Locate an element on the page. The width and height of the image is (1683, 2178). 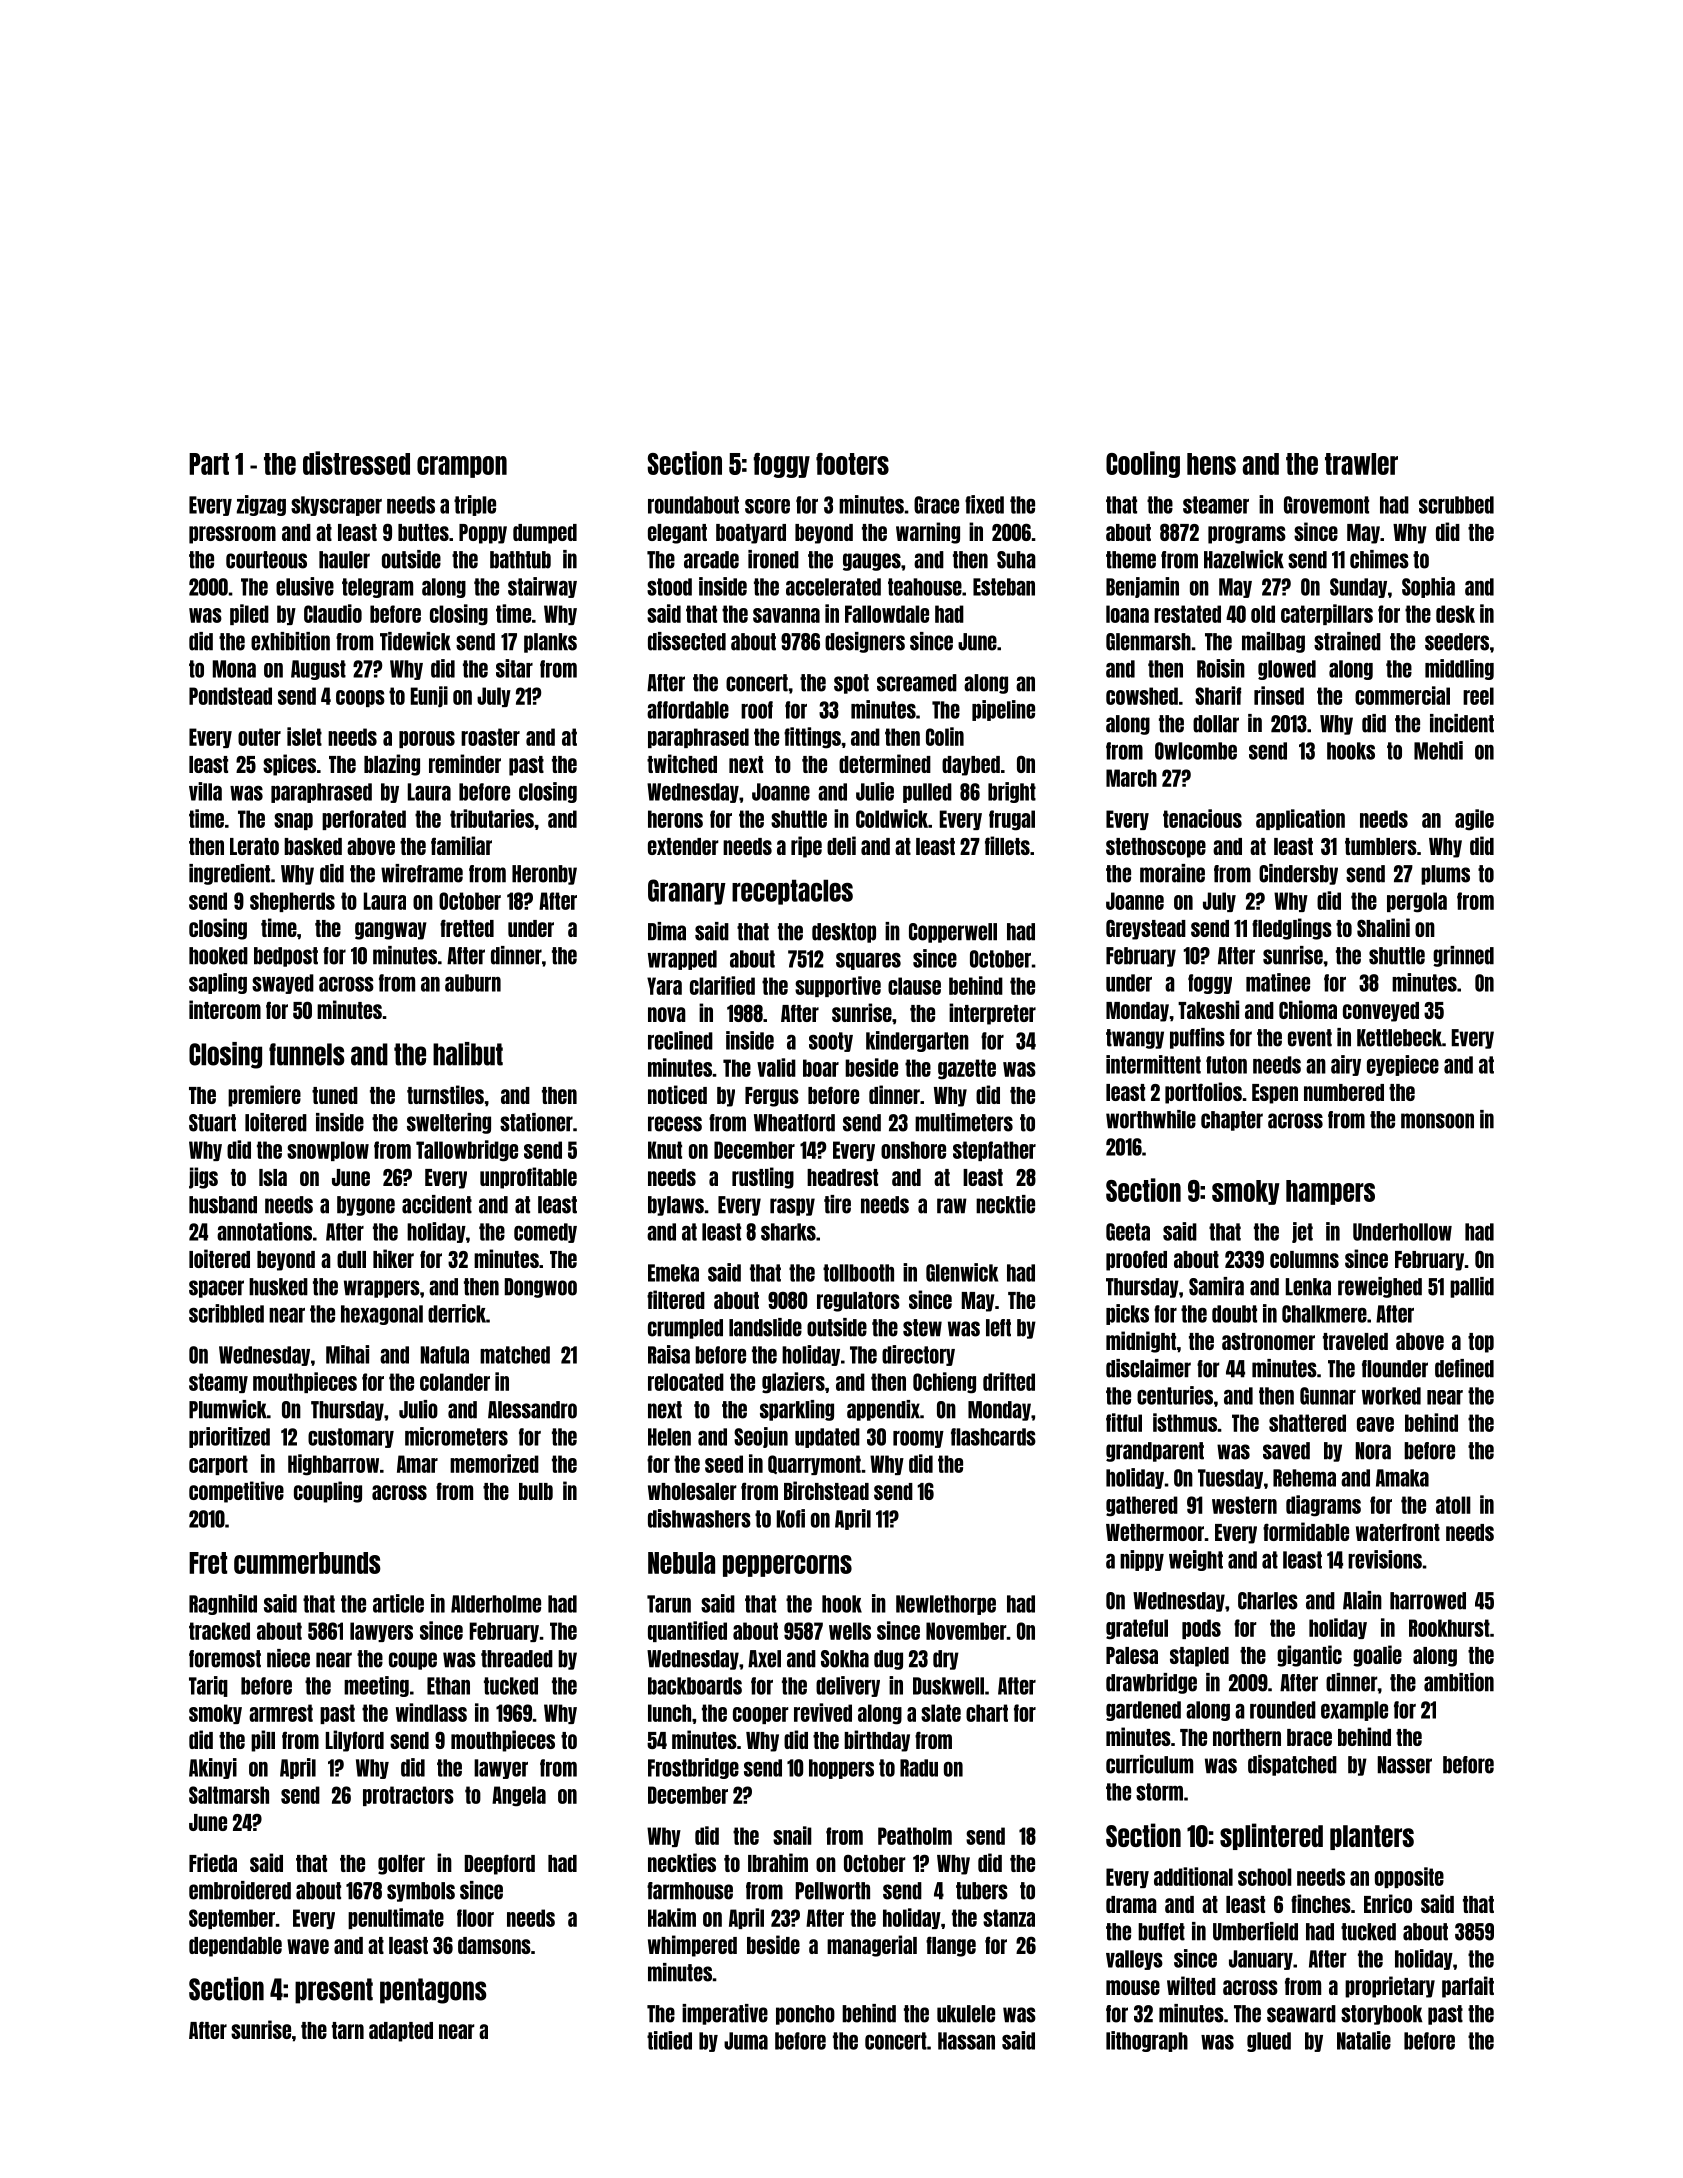
stationer is located at coordinates (536, 1122).
